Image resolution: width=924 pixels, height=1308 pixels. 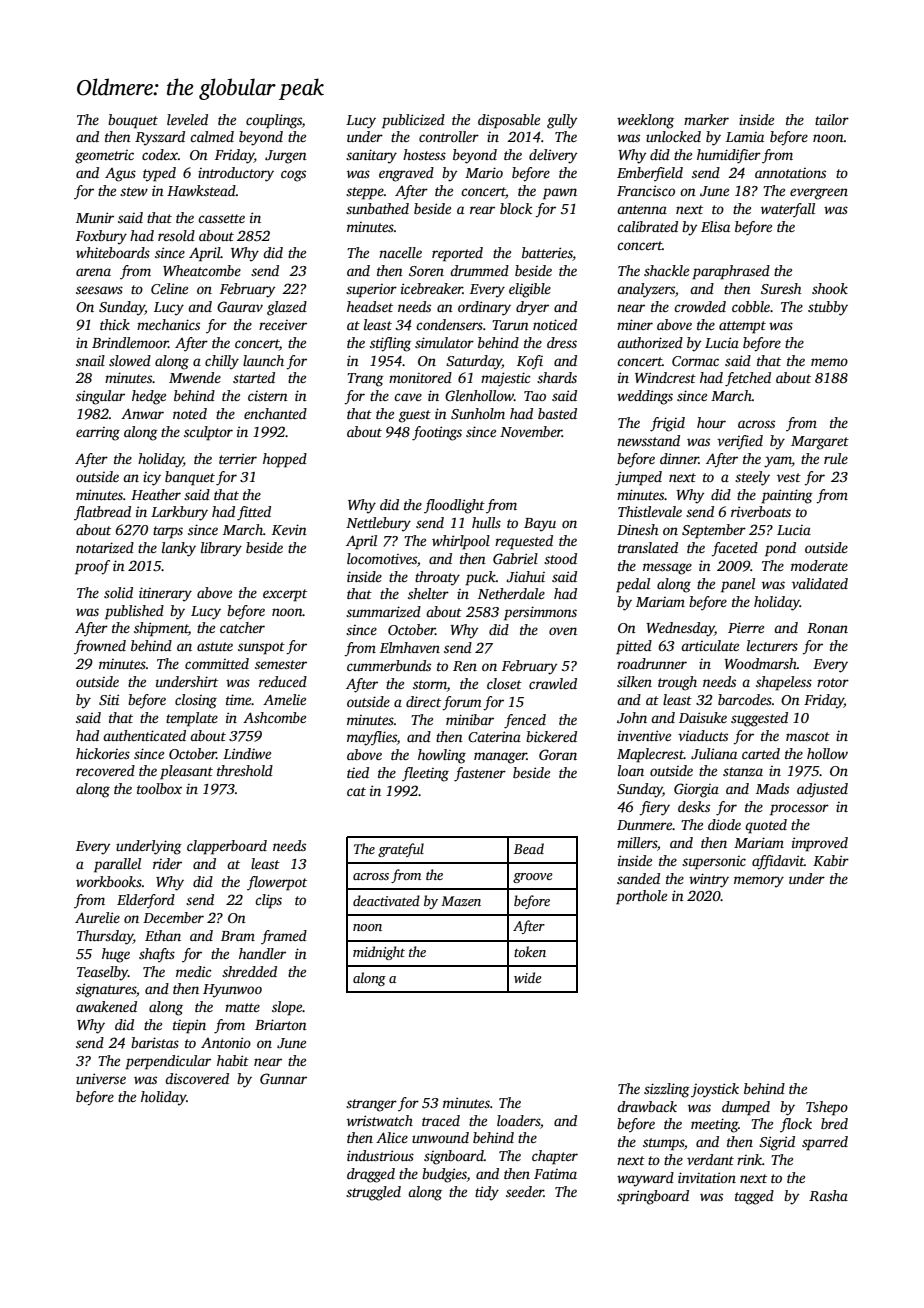 I want to click on panel, so click(x=738, y=585).
